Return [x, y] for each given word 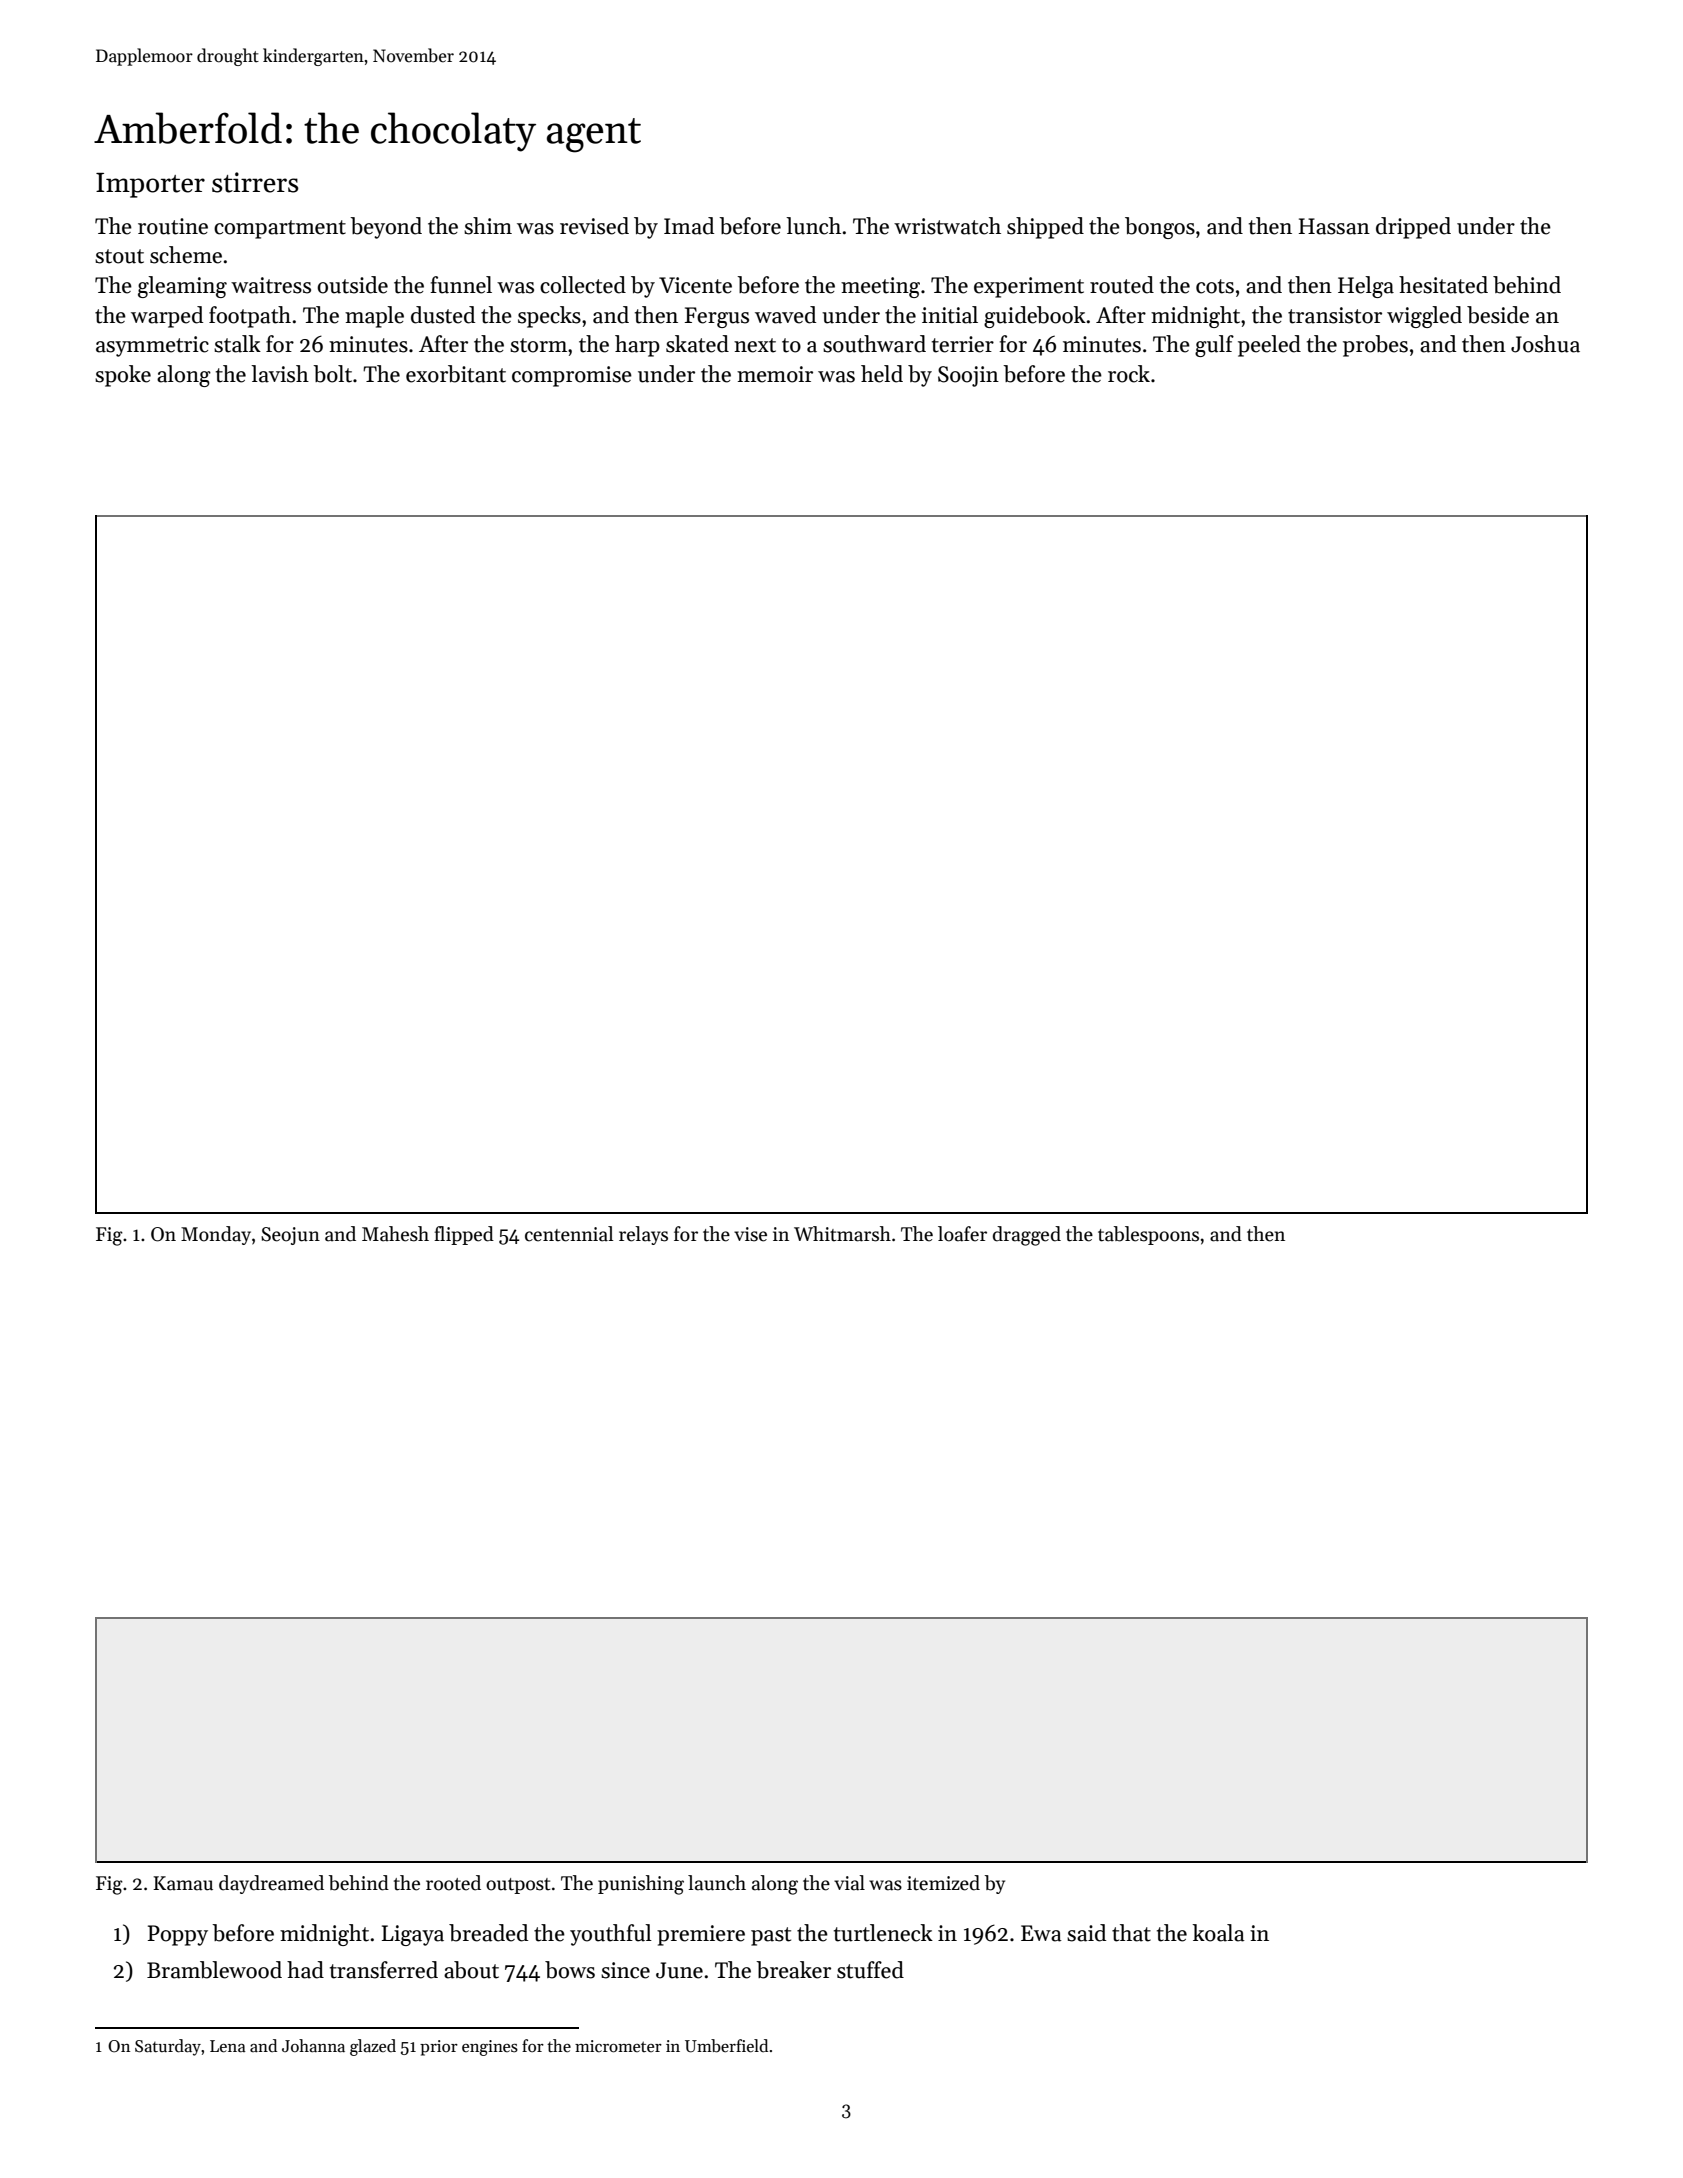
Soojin [968, 376]
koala [1219, 1933]
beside [1498, 315]
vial [849, 1883]
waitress [271, 285]
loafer [962, 1234]
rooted [453, 1883]
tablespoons [1148, 1235]
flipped [464, 1235]
